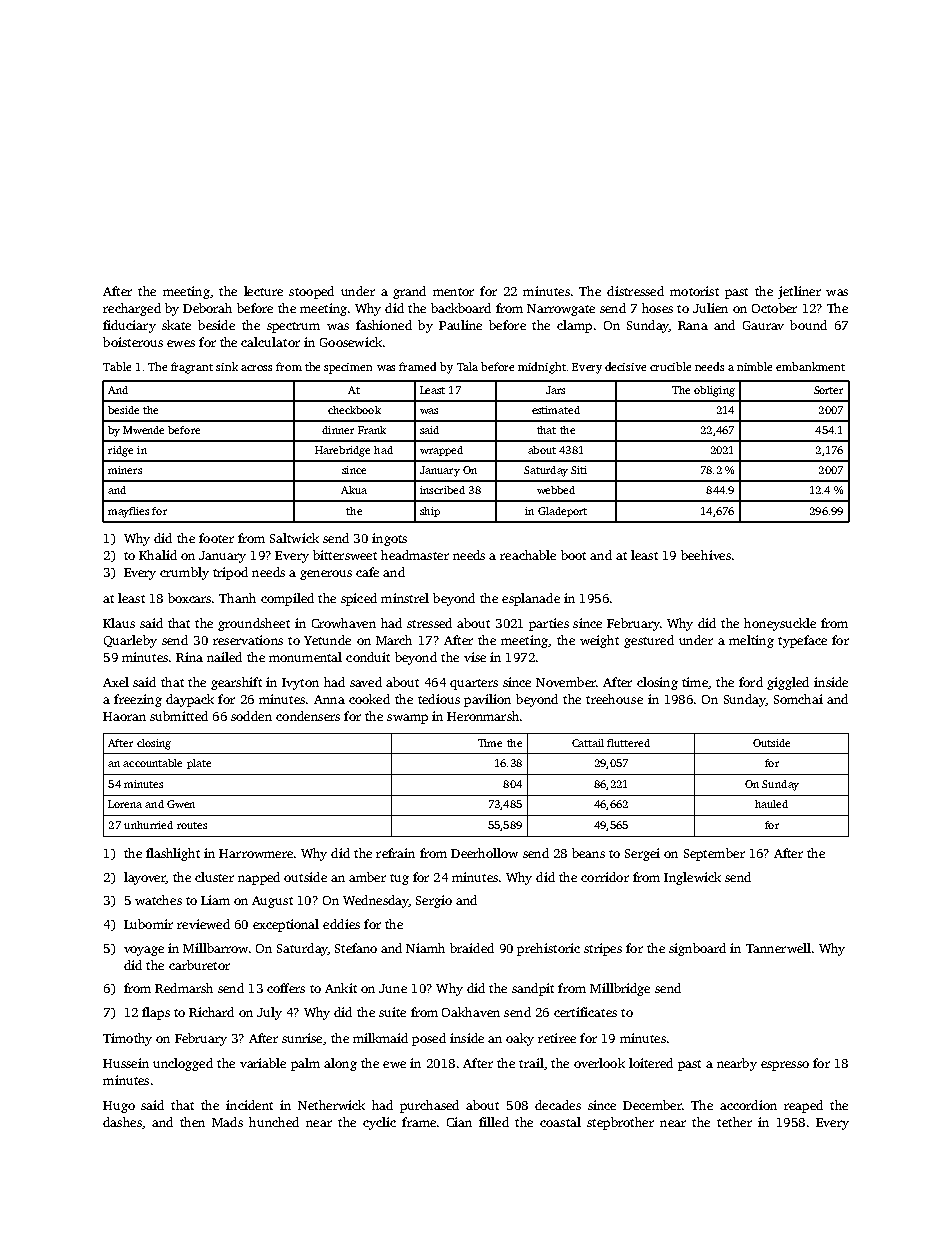 This image has width=952, height=1233. What do you see at coordinates (119, 1107) in the image?
I see `Hugo` at bounding box center [119, 1107].
